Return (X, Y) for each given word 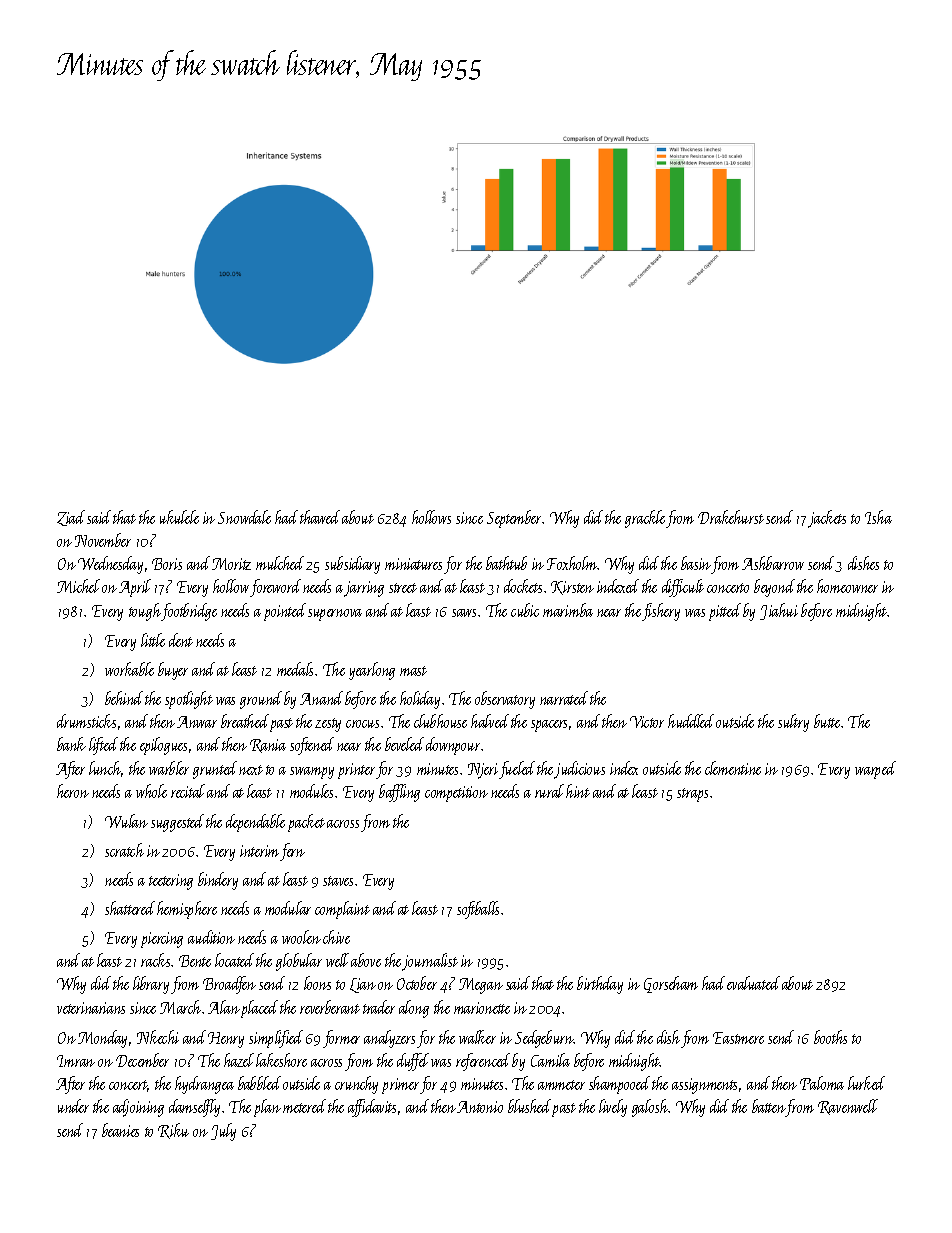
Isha (878, 517)
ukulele (179, 517)
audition (211, 937)
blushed (529, 1106)
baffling (399, 793)
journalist (430, 962)
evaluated (753, 983)
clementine (733, 768)
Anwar (197, 722)
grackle (645, 519)
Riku (173, 1131)
